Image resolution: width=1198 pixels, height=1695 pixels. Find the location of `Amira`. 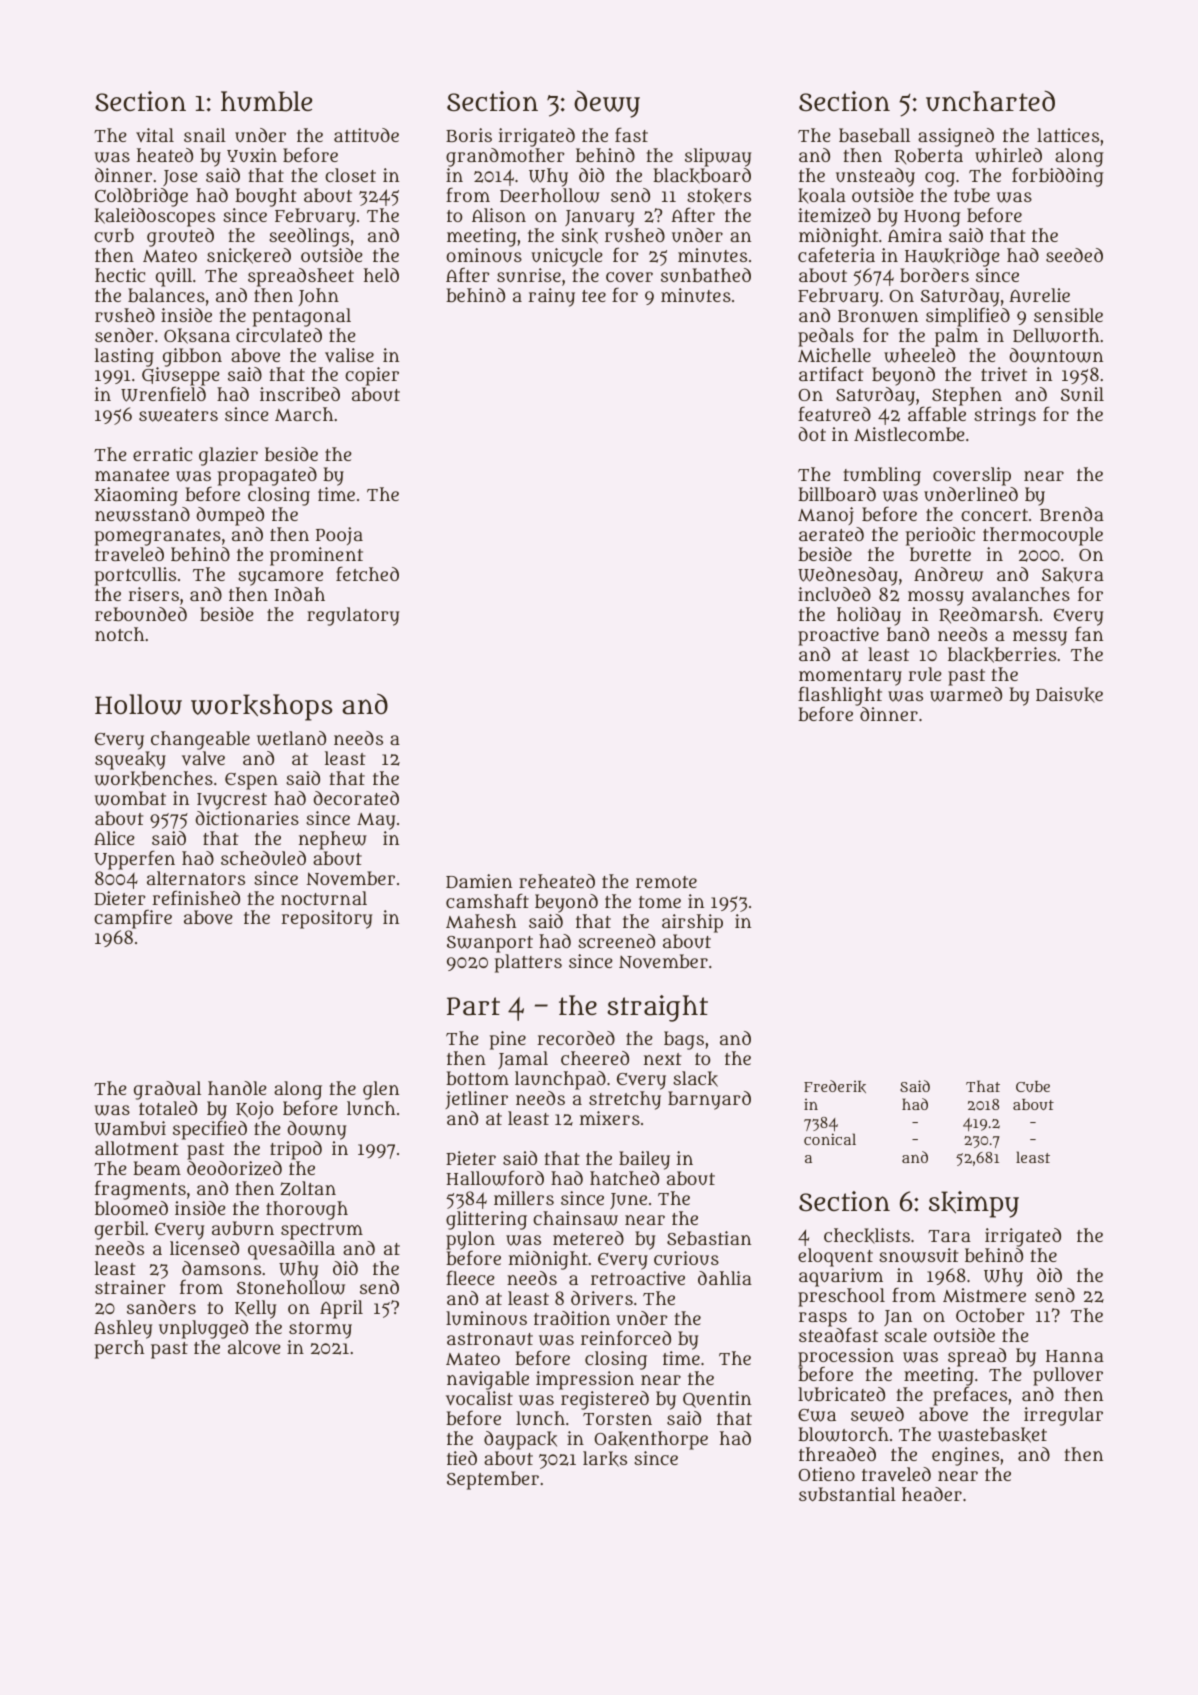

Amira is located at coordinates (915, 235).
